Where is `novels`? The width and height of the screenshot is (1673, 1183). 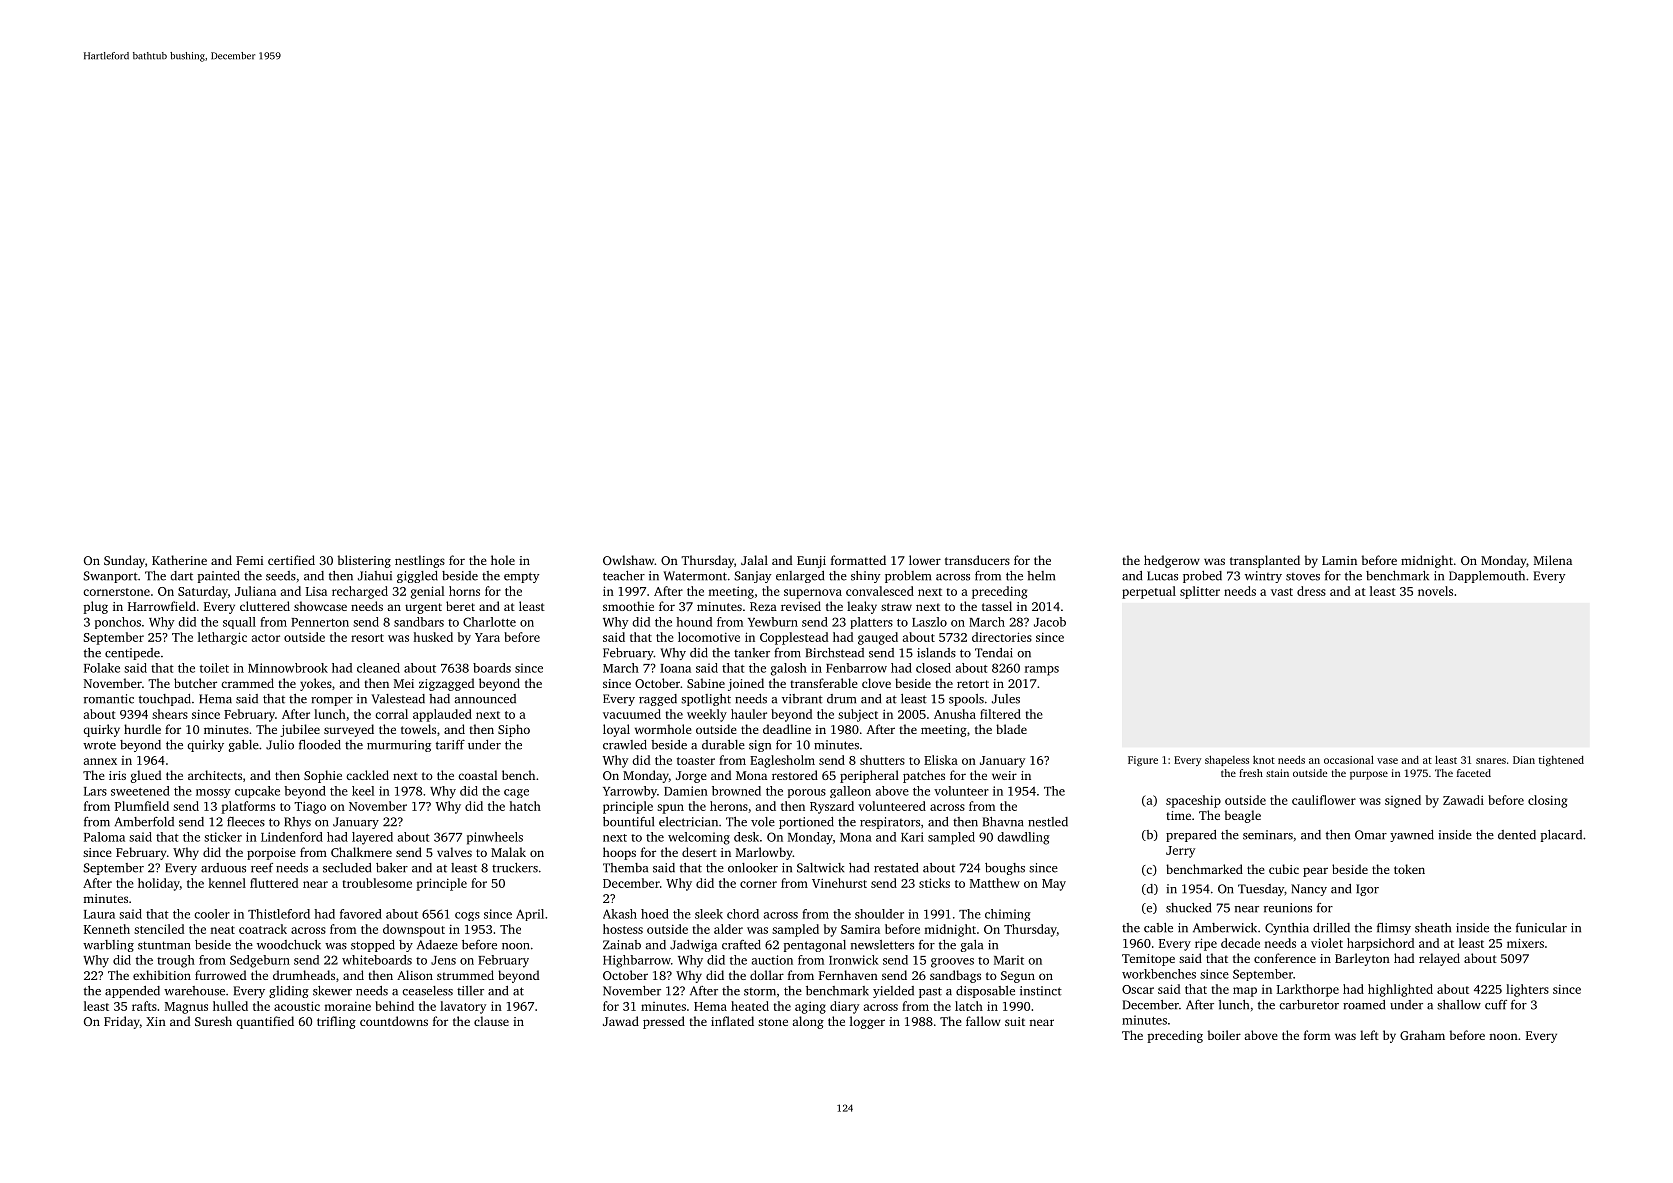 novels is located at coordinates (1435, 591).
